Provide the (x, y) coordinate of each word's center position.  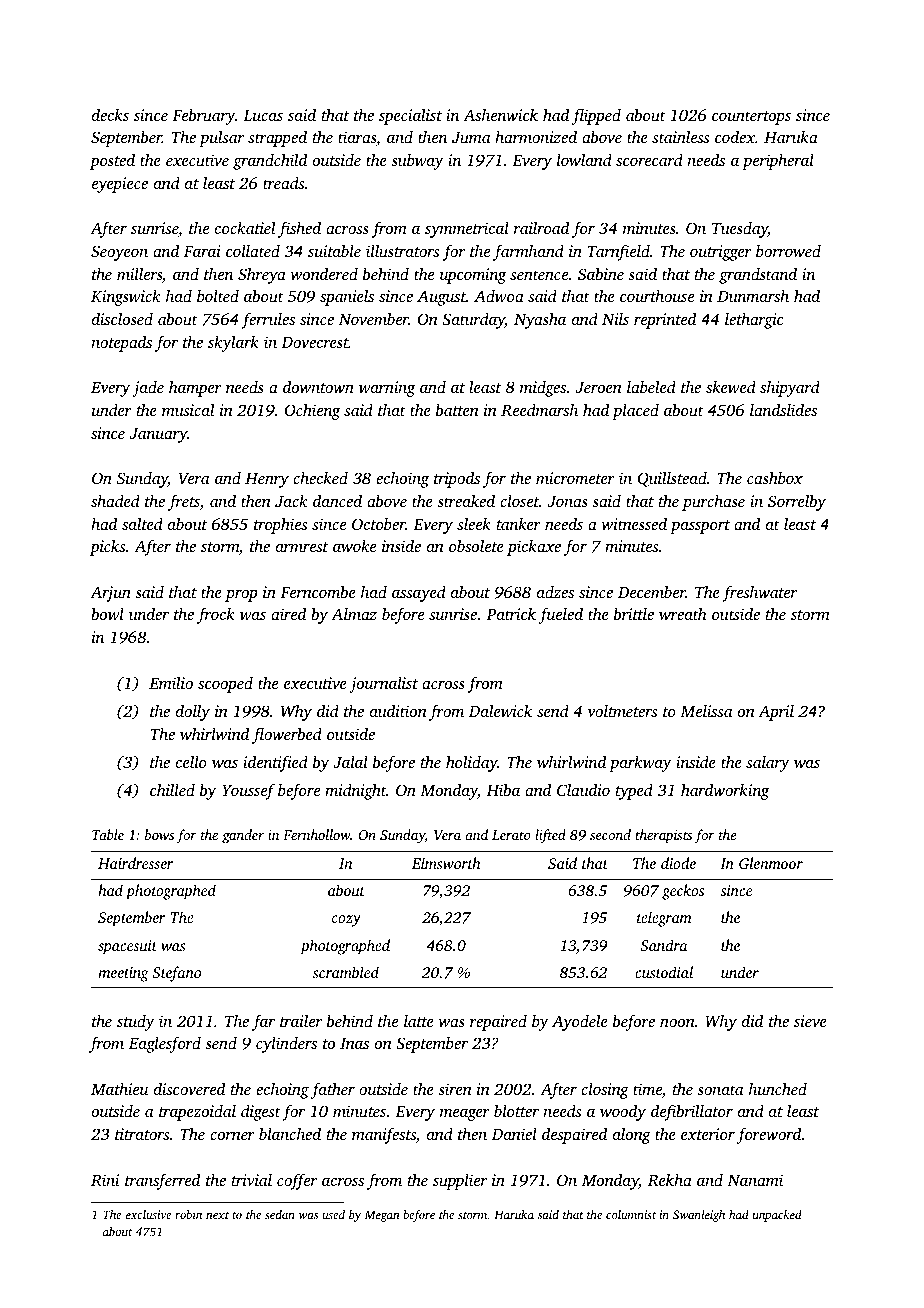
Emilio (171, 682)
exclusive (149, 1214)
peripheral (778, 162)
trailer (301, 1020)
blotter (516, 1110)
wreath (683, 613)
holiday (472, 763)
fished (299, 229)
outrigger (721, 253)
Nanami (755, 1180)
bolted (218, 296)
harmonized (536, 136)
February (203, 117)
